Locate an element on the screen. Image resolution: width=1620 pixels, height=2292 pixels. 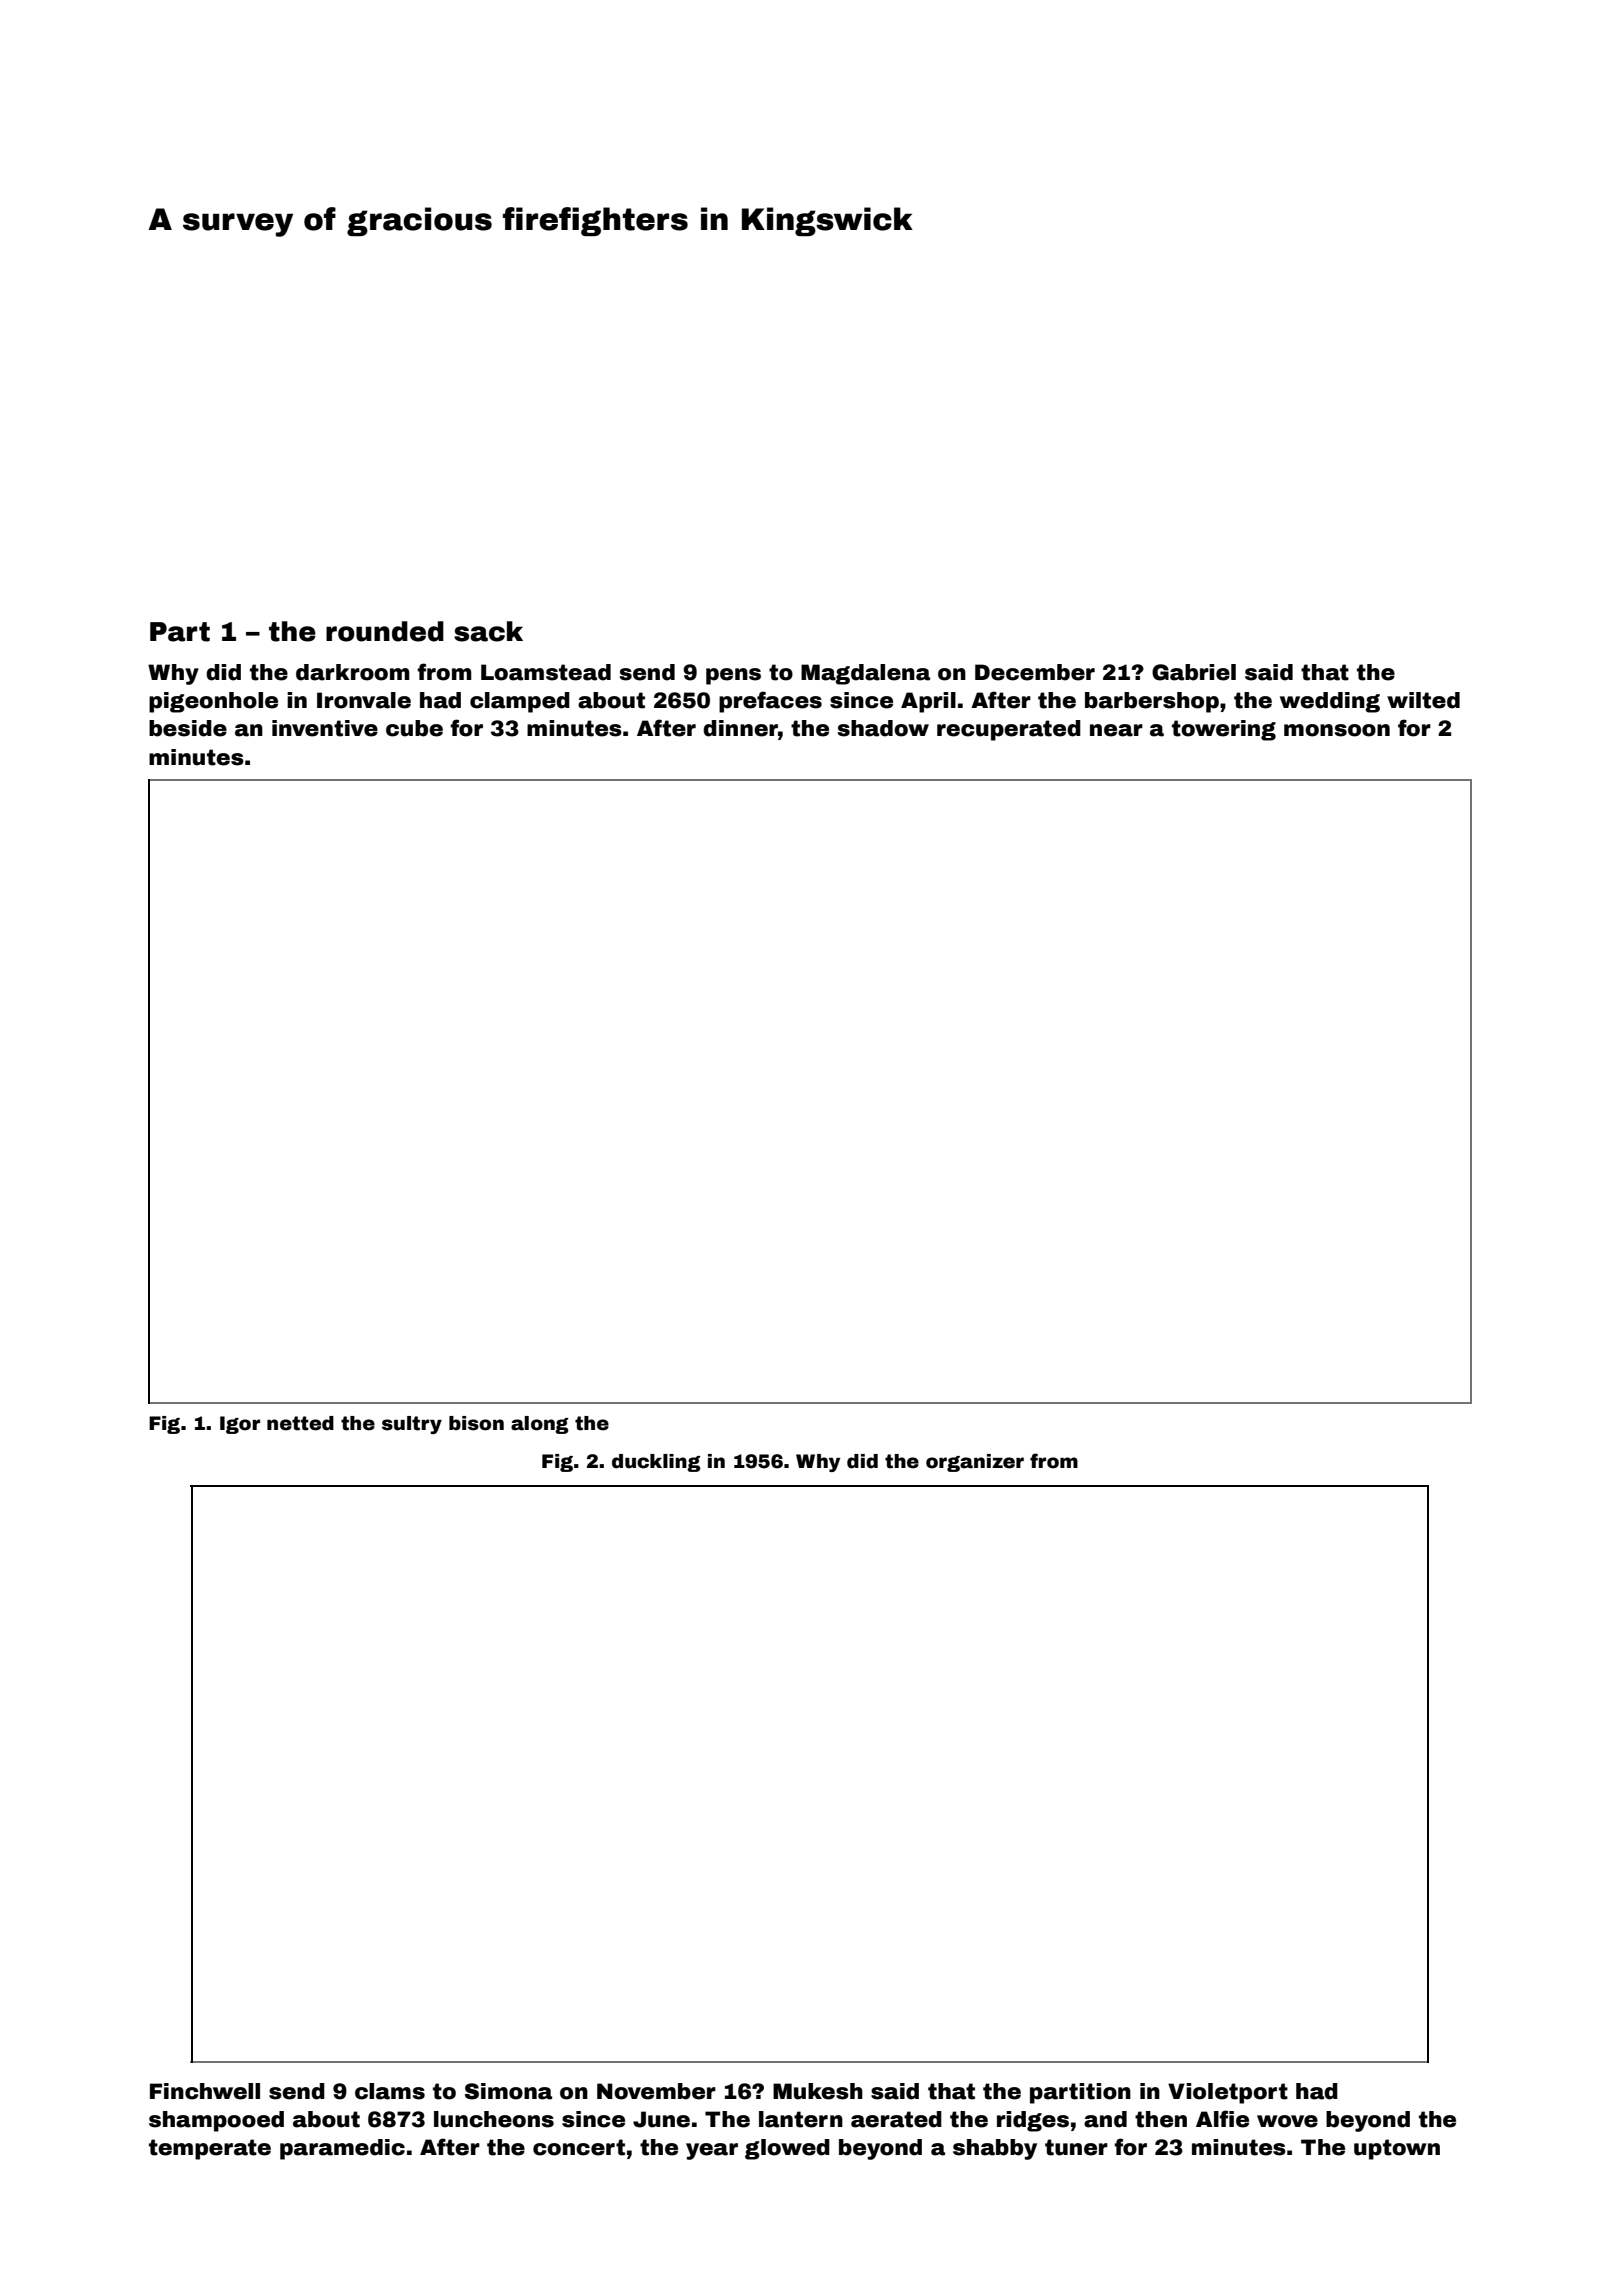
Mukesh is located at coordinates (818, 2091).
